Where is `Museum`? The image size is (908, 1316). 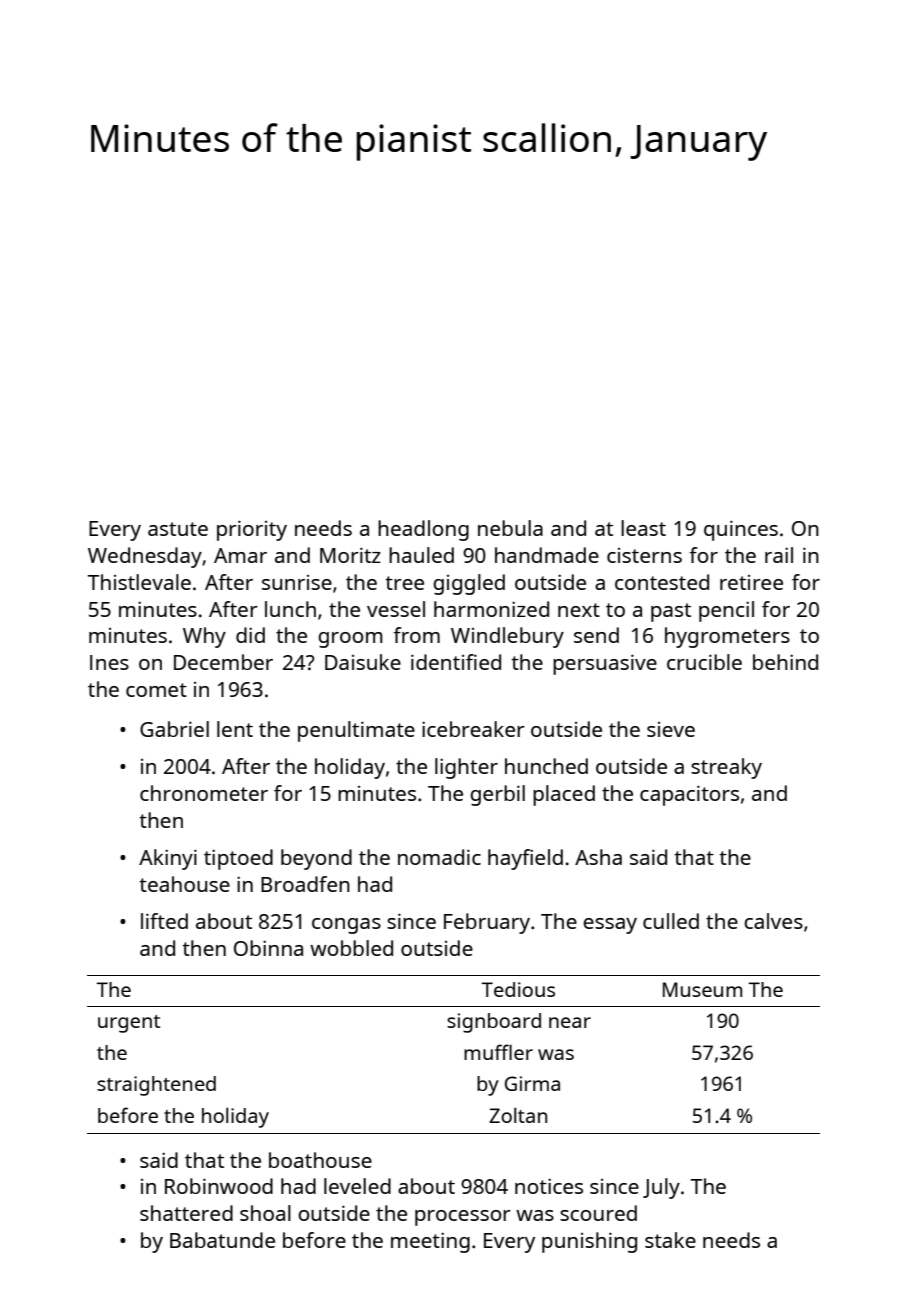
Museum is located at coordinates (702, 989).
